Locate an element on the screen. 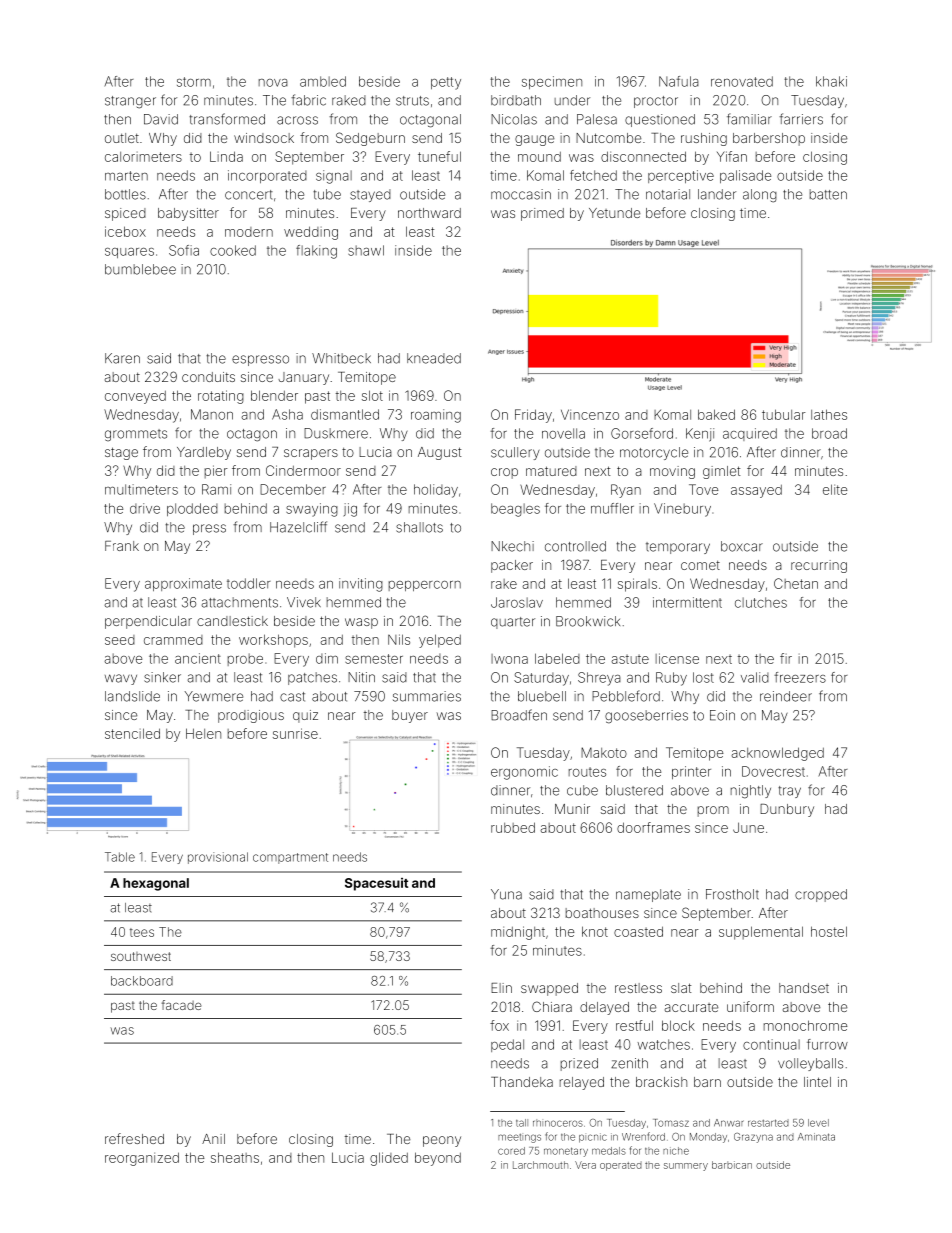 The height and width of the screenshot is (1233, 952). Larchmouth is located at coordinates (540, 1165).
